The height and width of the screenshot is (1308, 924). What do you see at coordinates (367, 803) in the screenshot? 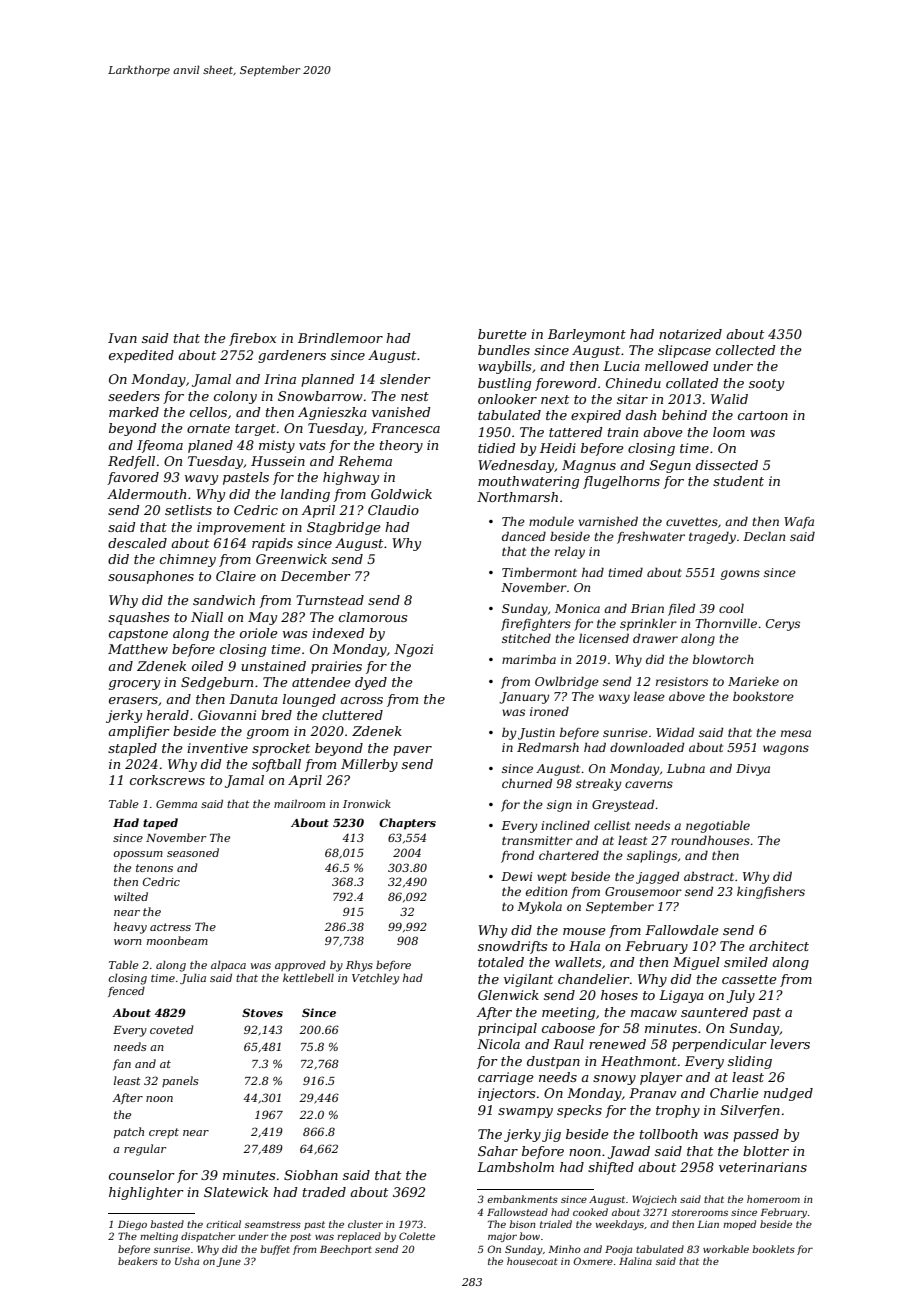
I see `Ironwick` at bounding box center [367, 803].
